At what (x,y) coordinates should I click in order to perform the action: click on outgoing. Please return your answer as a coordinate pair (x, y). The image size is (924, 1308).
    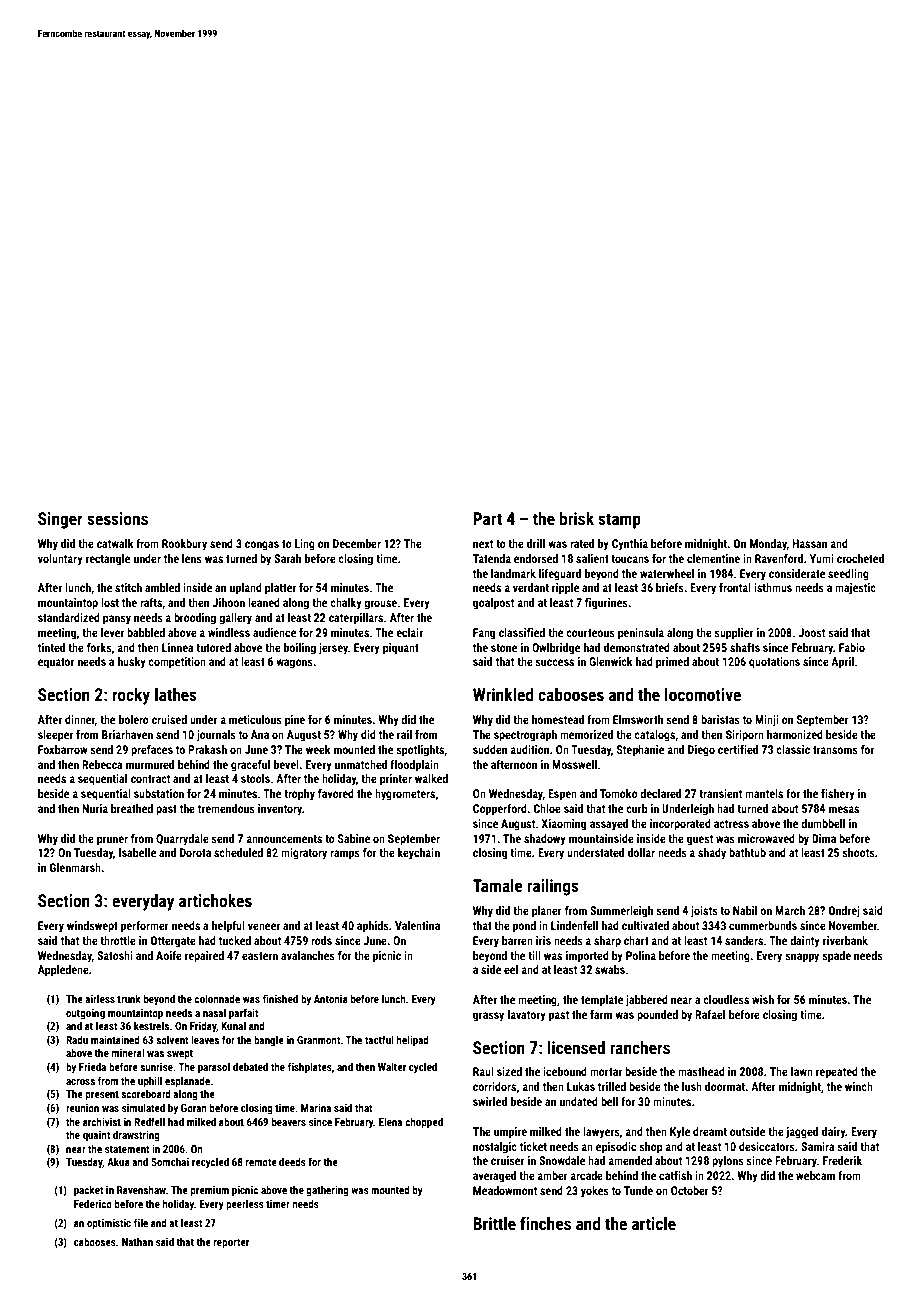
    Looking at the image, I should click on (85, 1014).
